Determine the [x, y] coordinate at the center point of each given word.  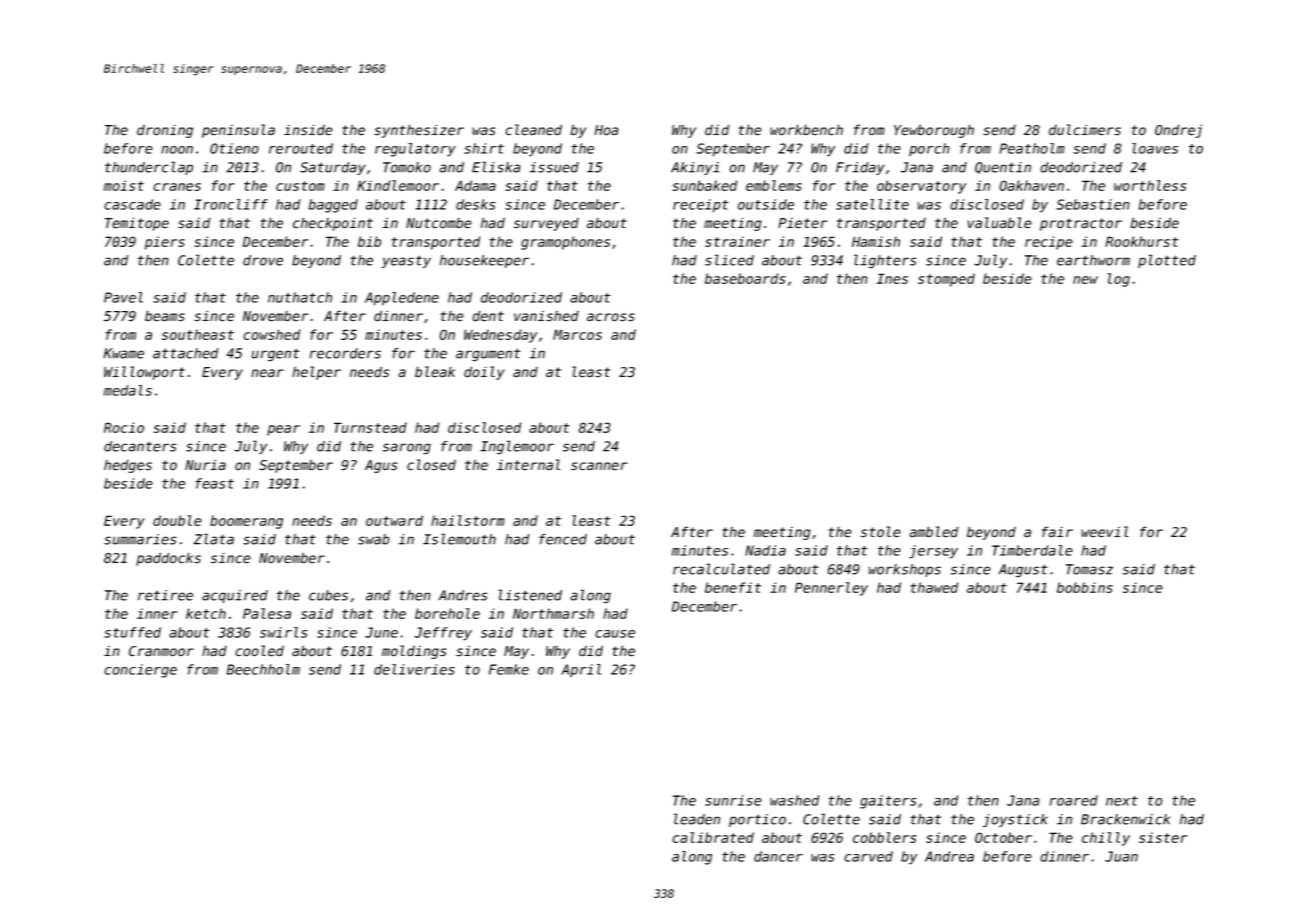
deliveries [414, 669]
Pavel [123, 297]
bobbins [1085, 587]
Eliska [496, 167]
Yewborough [934, 131]
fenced [563, 539]
